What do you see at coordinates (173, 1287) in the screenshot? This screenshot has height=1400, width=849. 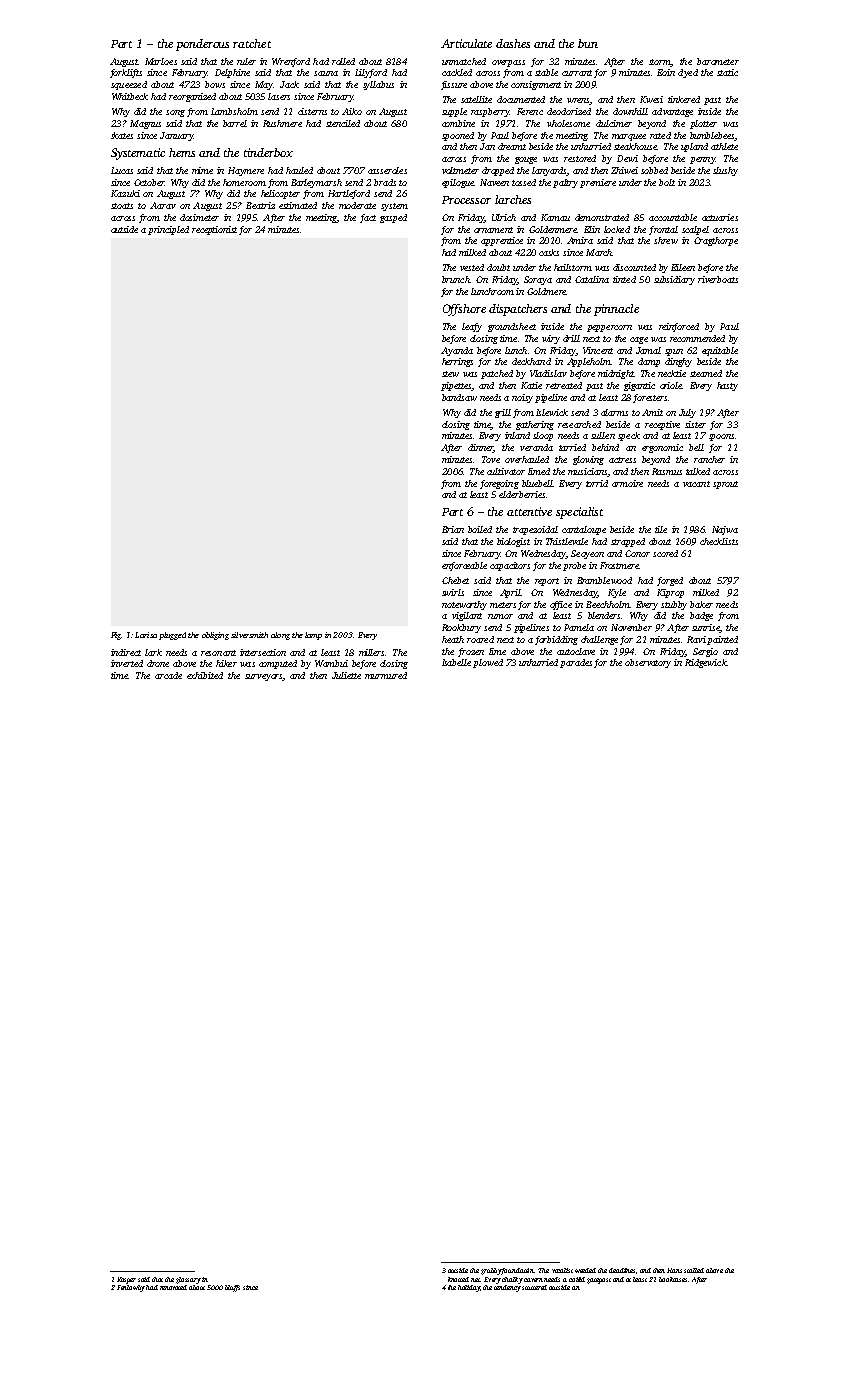 I see `renovated` at bounding box center [173, 1287].
